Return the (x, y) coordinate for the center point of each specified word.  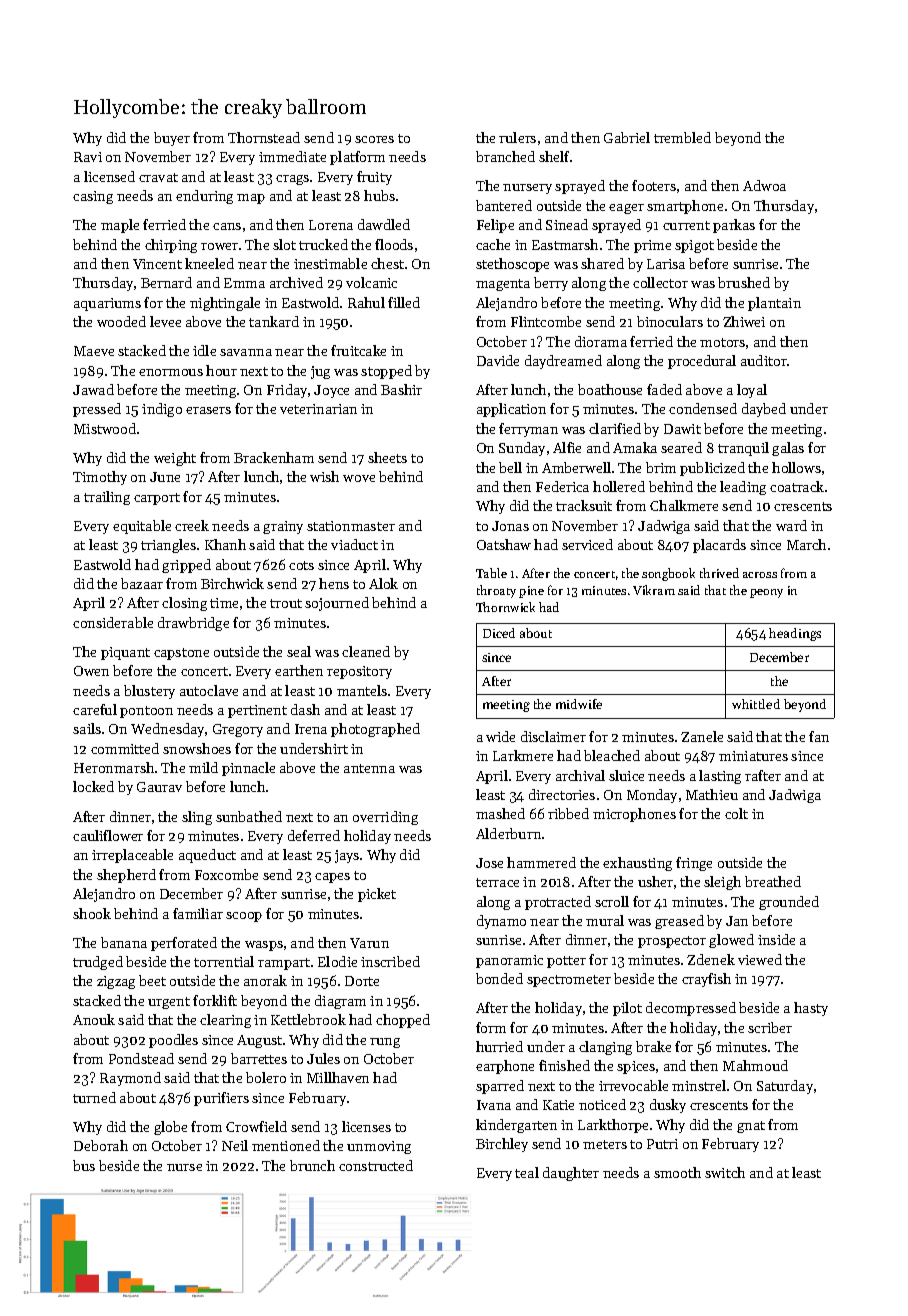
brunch (312, 1165)
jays (347, 856)
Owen (91, 671)
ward (791, 525)
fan (819, 736)
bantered (504, 205)
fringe (694, 864)
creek (192, 525)
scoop (244, 917)
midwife (579, 704)
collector (660, 282)
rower (219, 246)
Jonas (510, 526)
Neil (235, 1145)
